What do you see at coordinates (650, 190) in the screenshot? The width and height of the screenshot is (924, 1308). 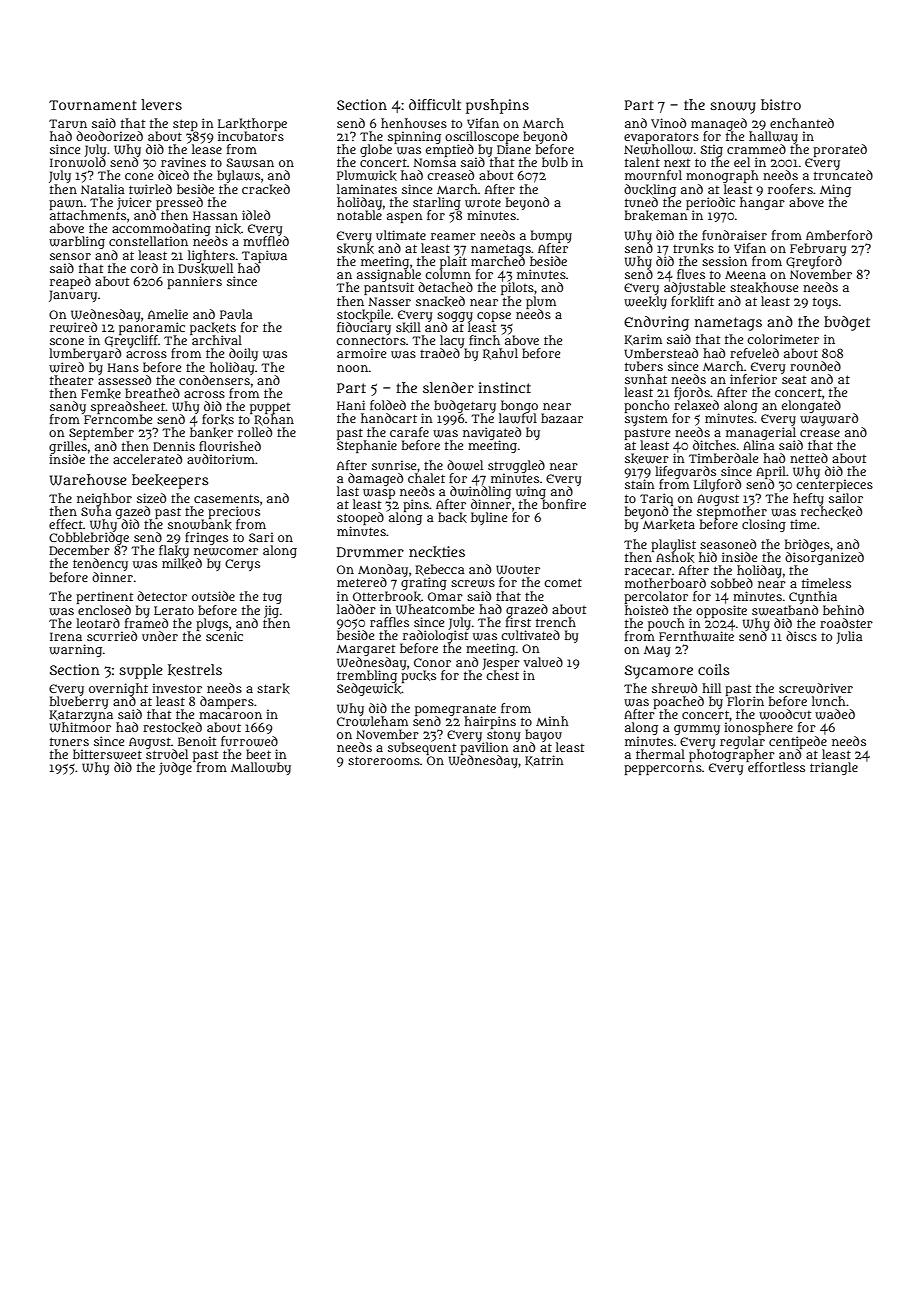 I see `duckling` at bounding box center [650, 190].
